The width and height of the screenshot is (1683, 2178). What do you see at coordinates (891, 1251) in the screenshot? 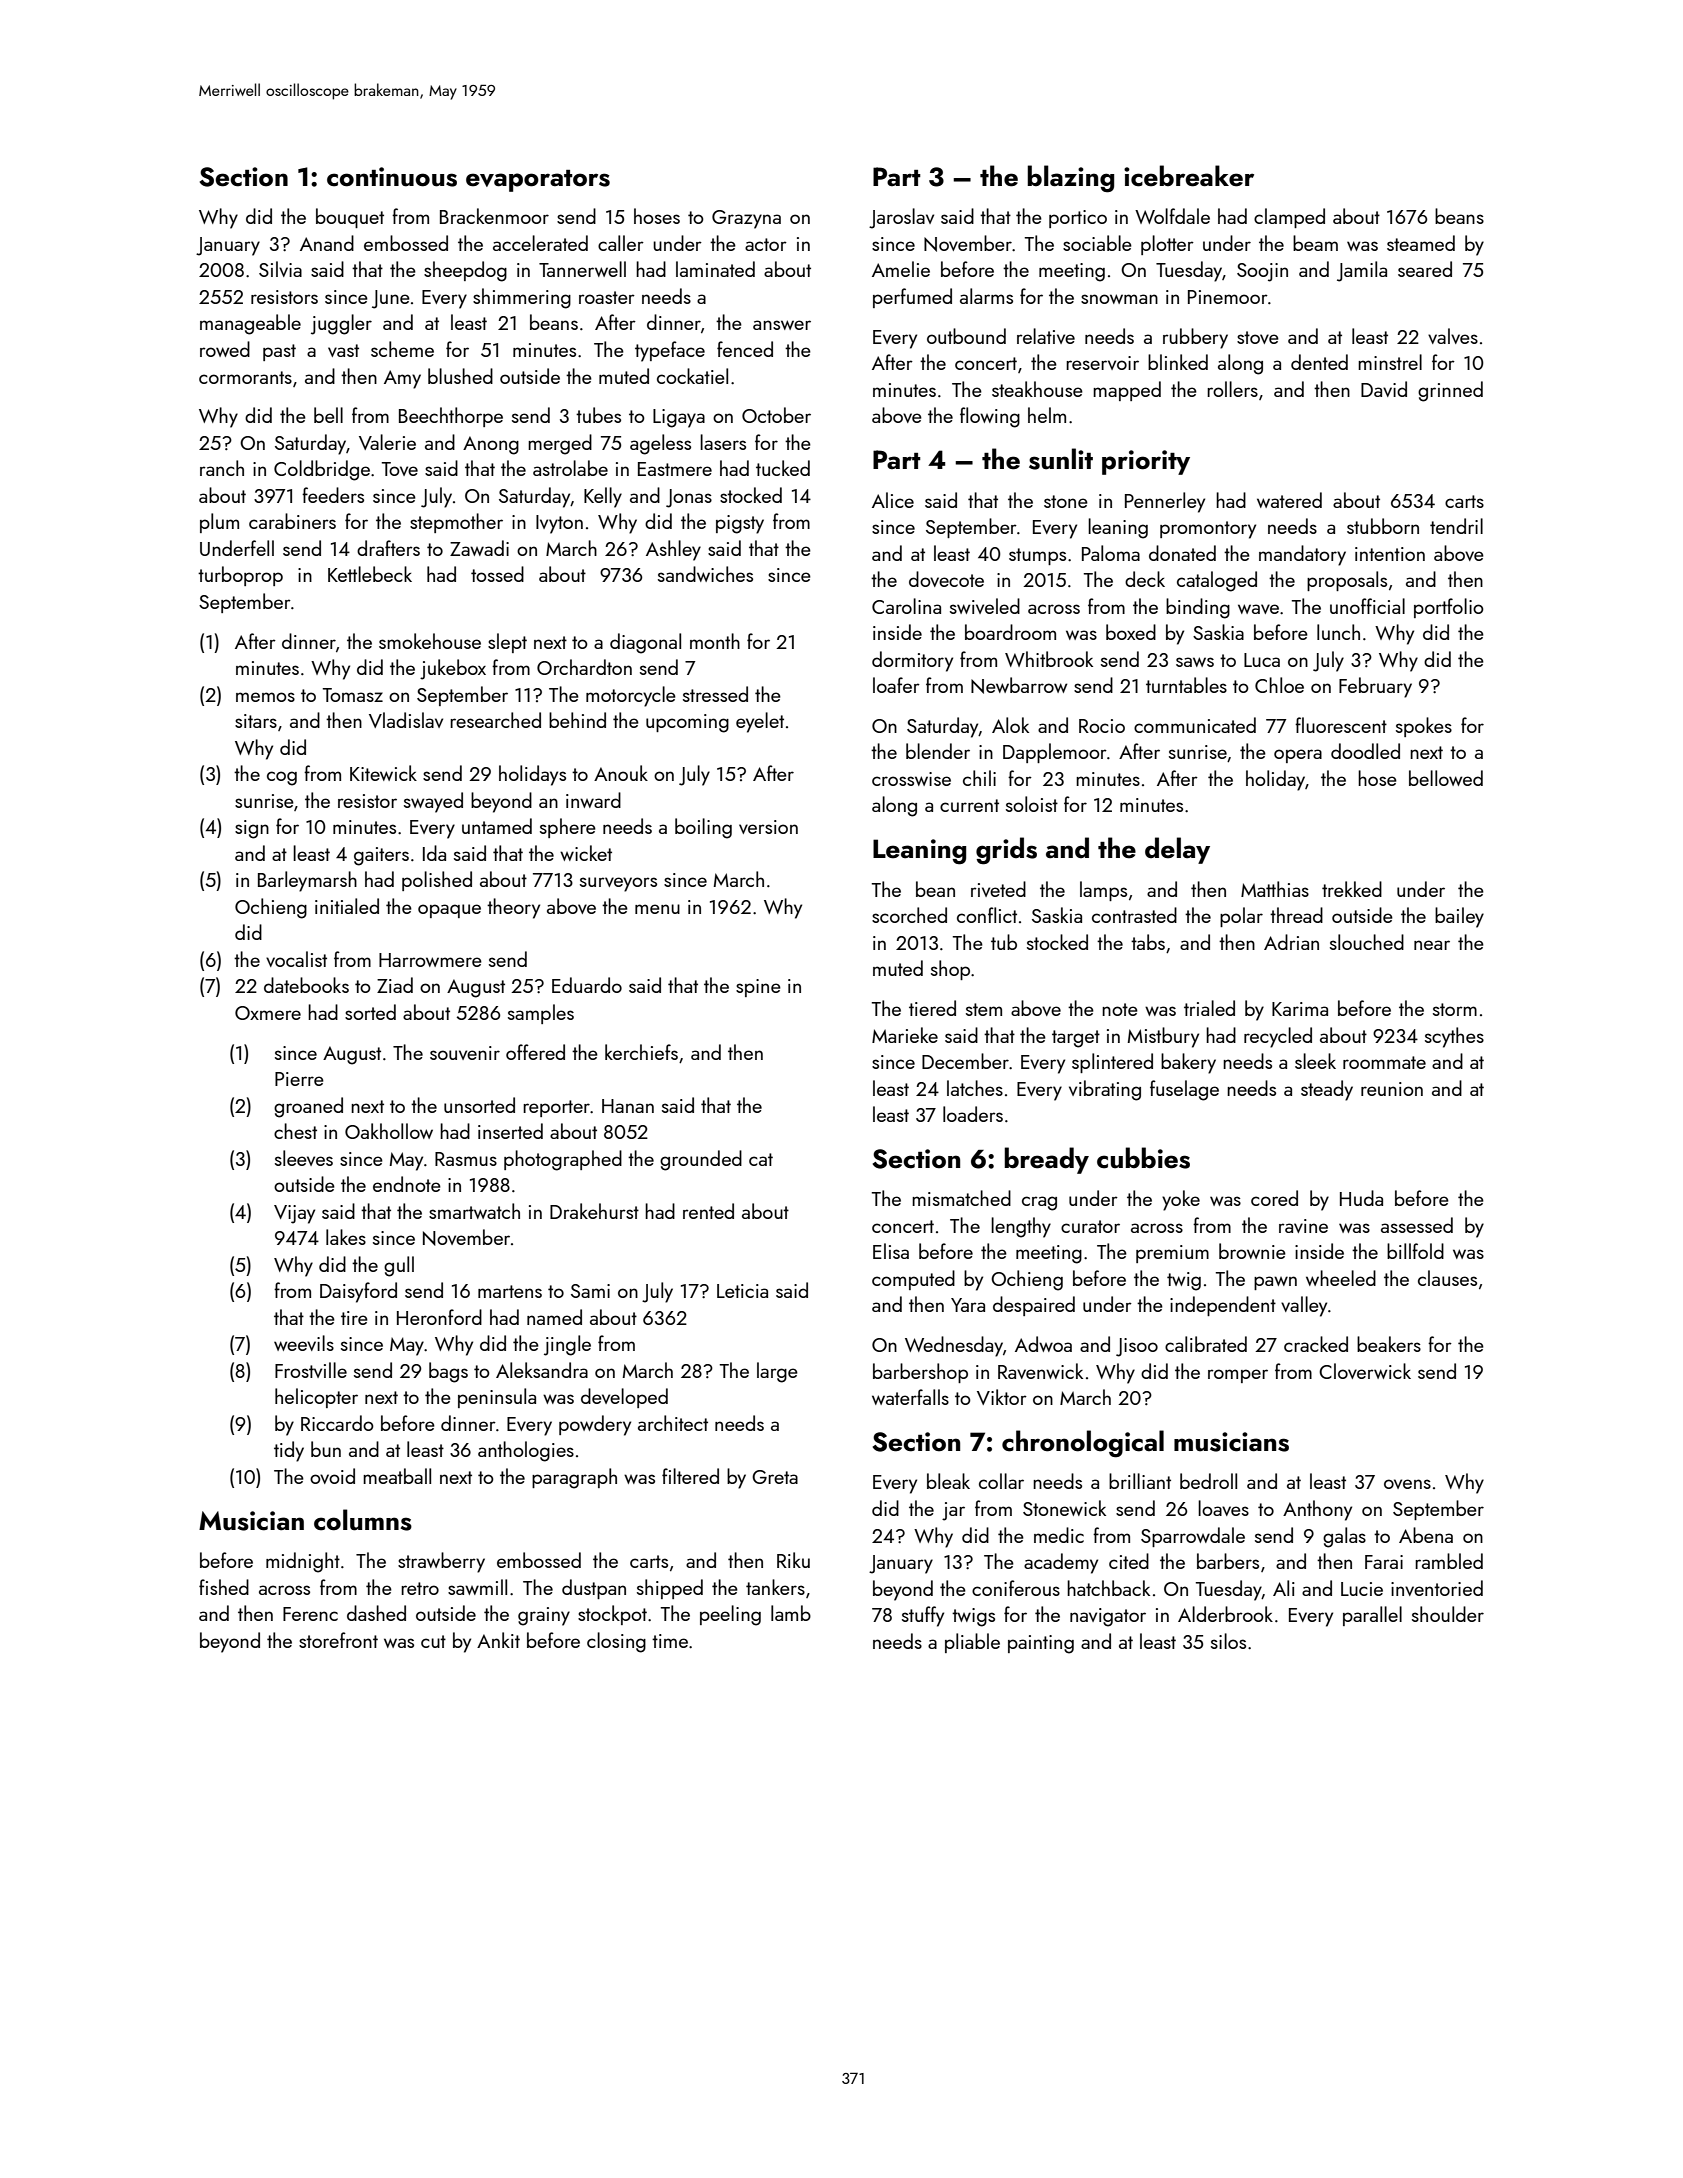
I see `Elisa` at bounding box center [891, 1251].
